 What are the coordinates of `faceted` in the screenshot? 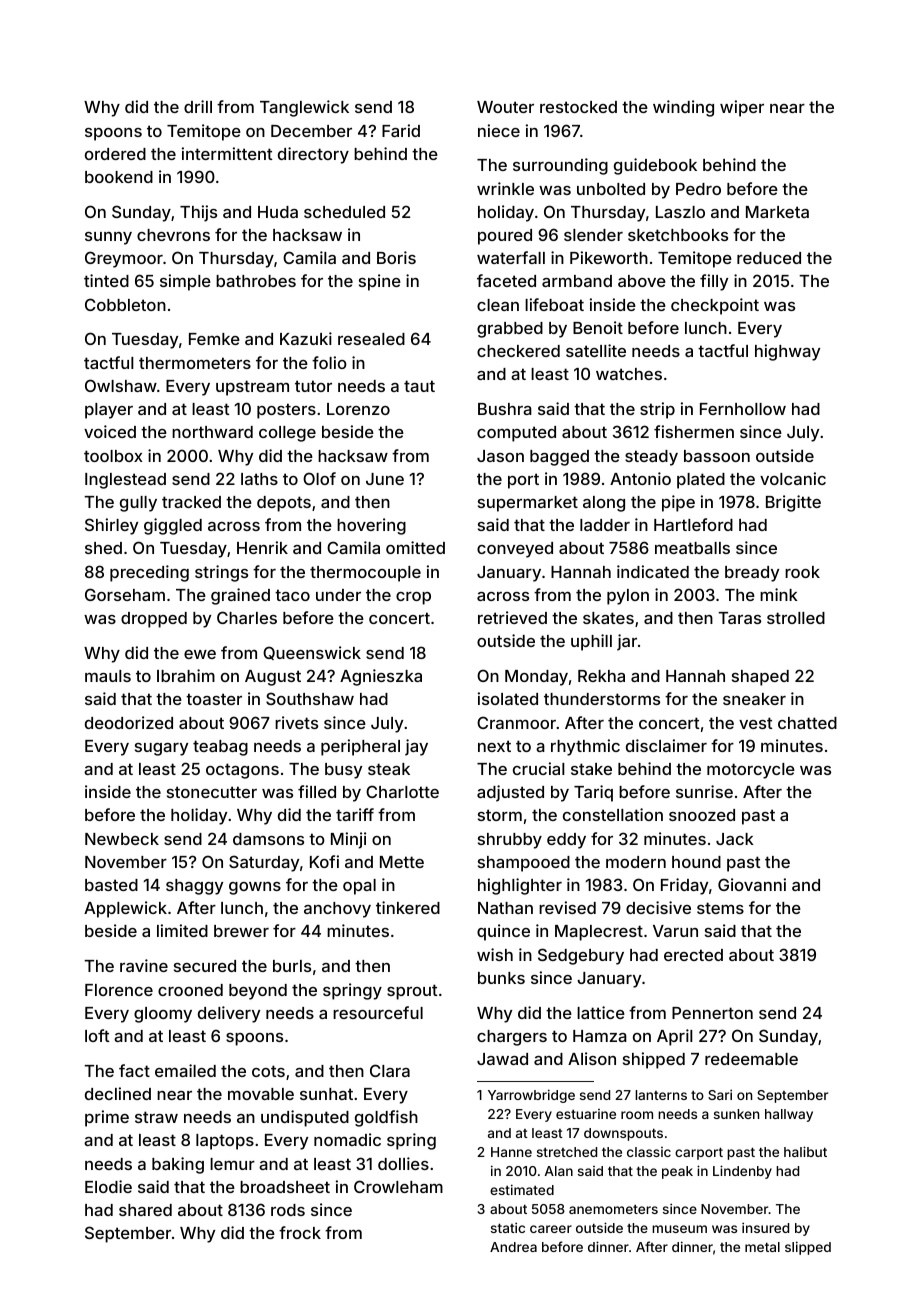 It's located at (506, 280).
